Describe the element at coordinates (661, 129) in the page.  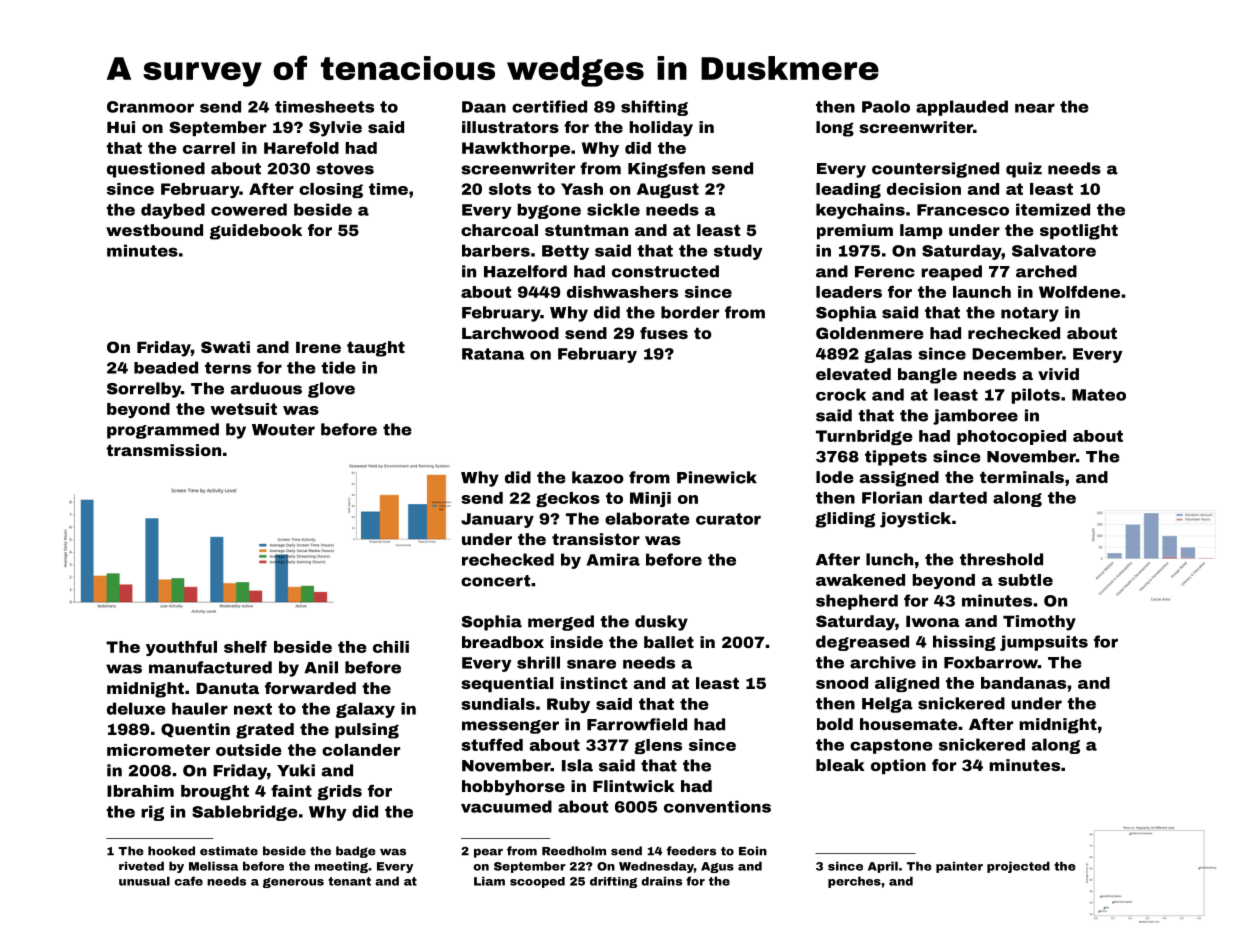
I see `holiday` at that location.
